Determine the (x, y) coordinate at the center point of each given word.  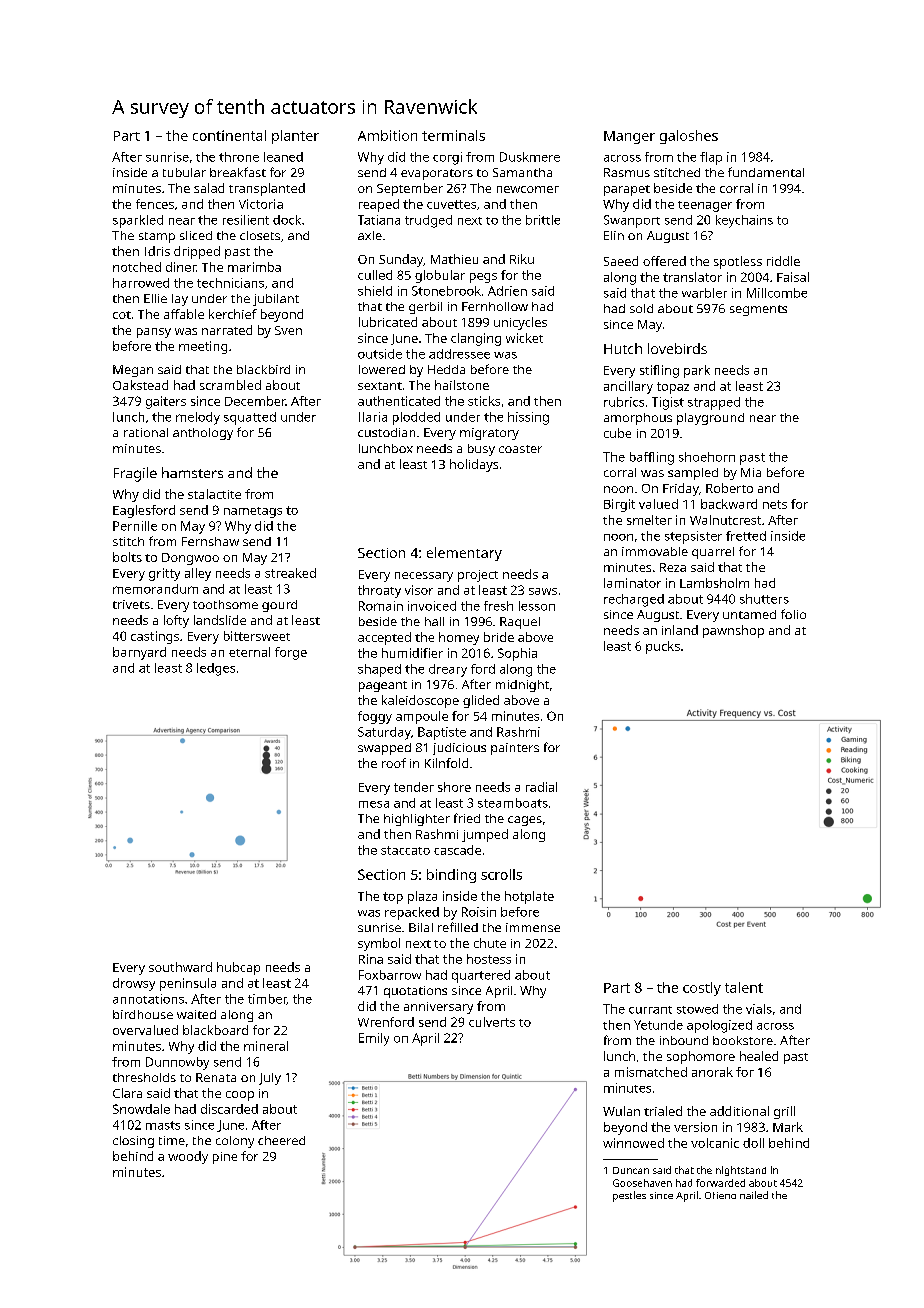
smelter (649, 520)
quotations (415, 992)
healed (759, 1056)
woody (188, 1157)
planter (295, 137)
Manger (629, 137)
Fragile (135, 474)
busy (481, 450)
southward (180, 967)
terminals (453, 135)
